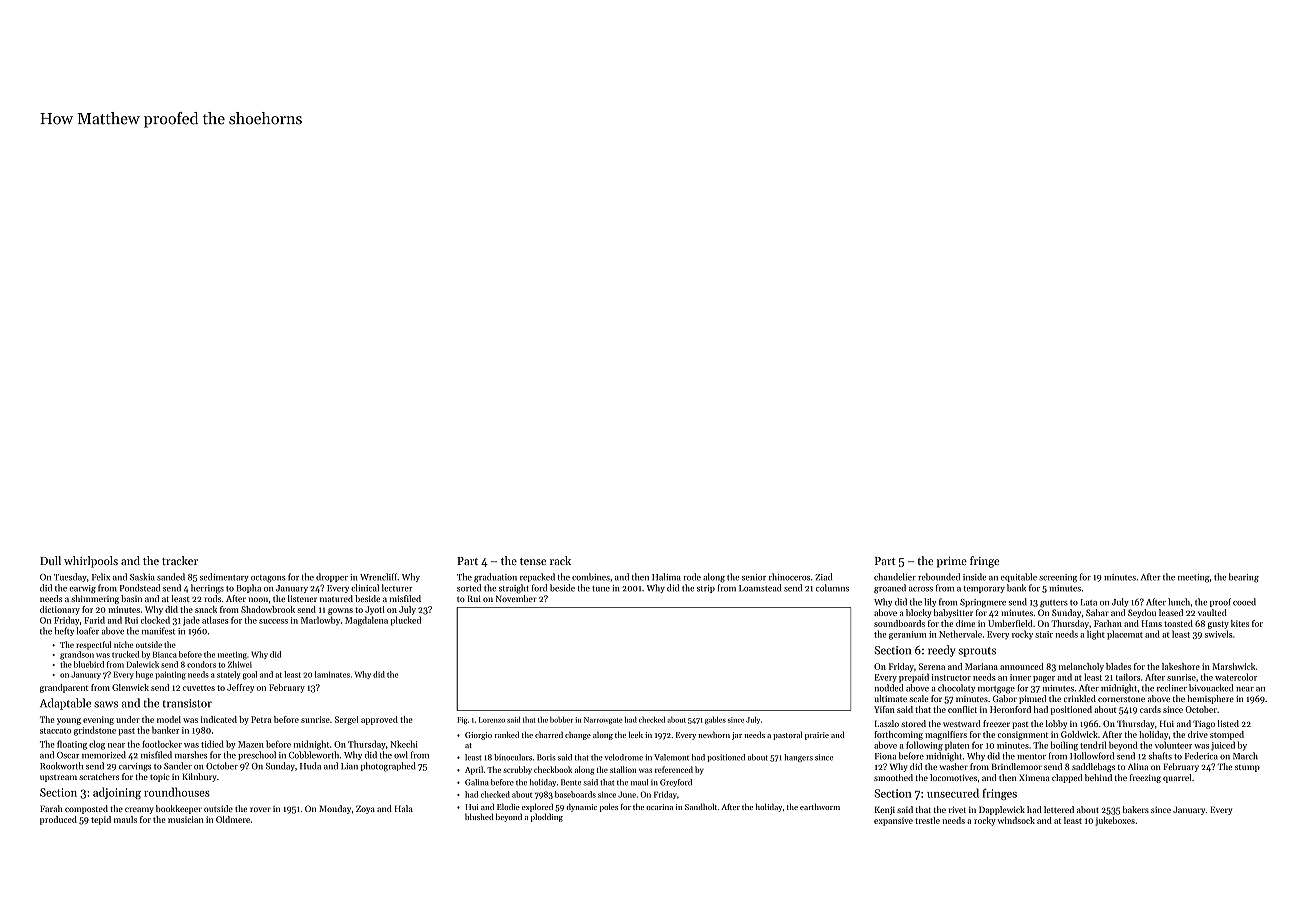  What do you see at coordinates (332, 674) in the screenshot?
I see `laminates` at bounding box center [332, 674].
